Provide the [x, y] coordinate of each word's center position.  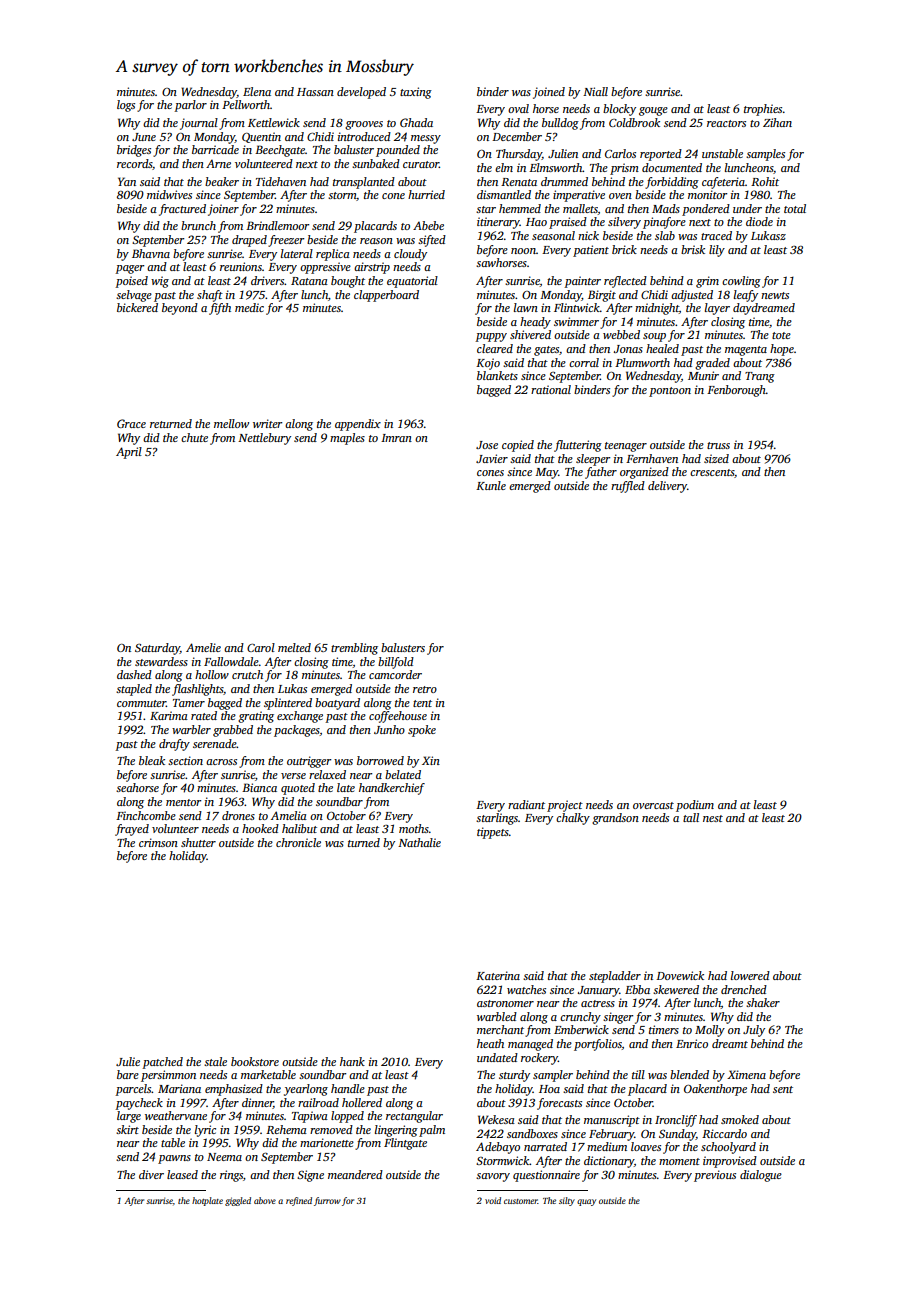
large [129, 1117]
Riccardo [724, 1133]
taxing [416, 93]
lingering [396, 1131]
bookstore [255, 1061]
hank [352, 1061]
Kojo [488, 364]
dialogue [761, 1176]
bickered [137, 307]
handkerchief [392, 789]
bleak [152, 760]
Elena [257, 91]
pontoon [670, 392]
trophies [763, 110]
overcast [653, 805]
